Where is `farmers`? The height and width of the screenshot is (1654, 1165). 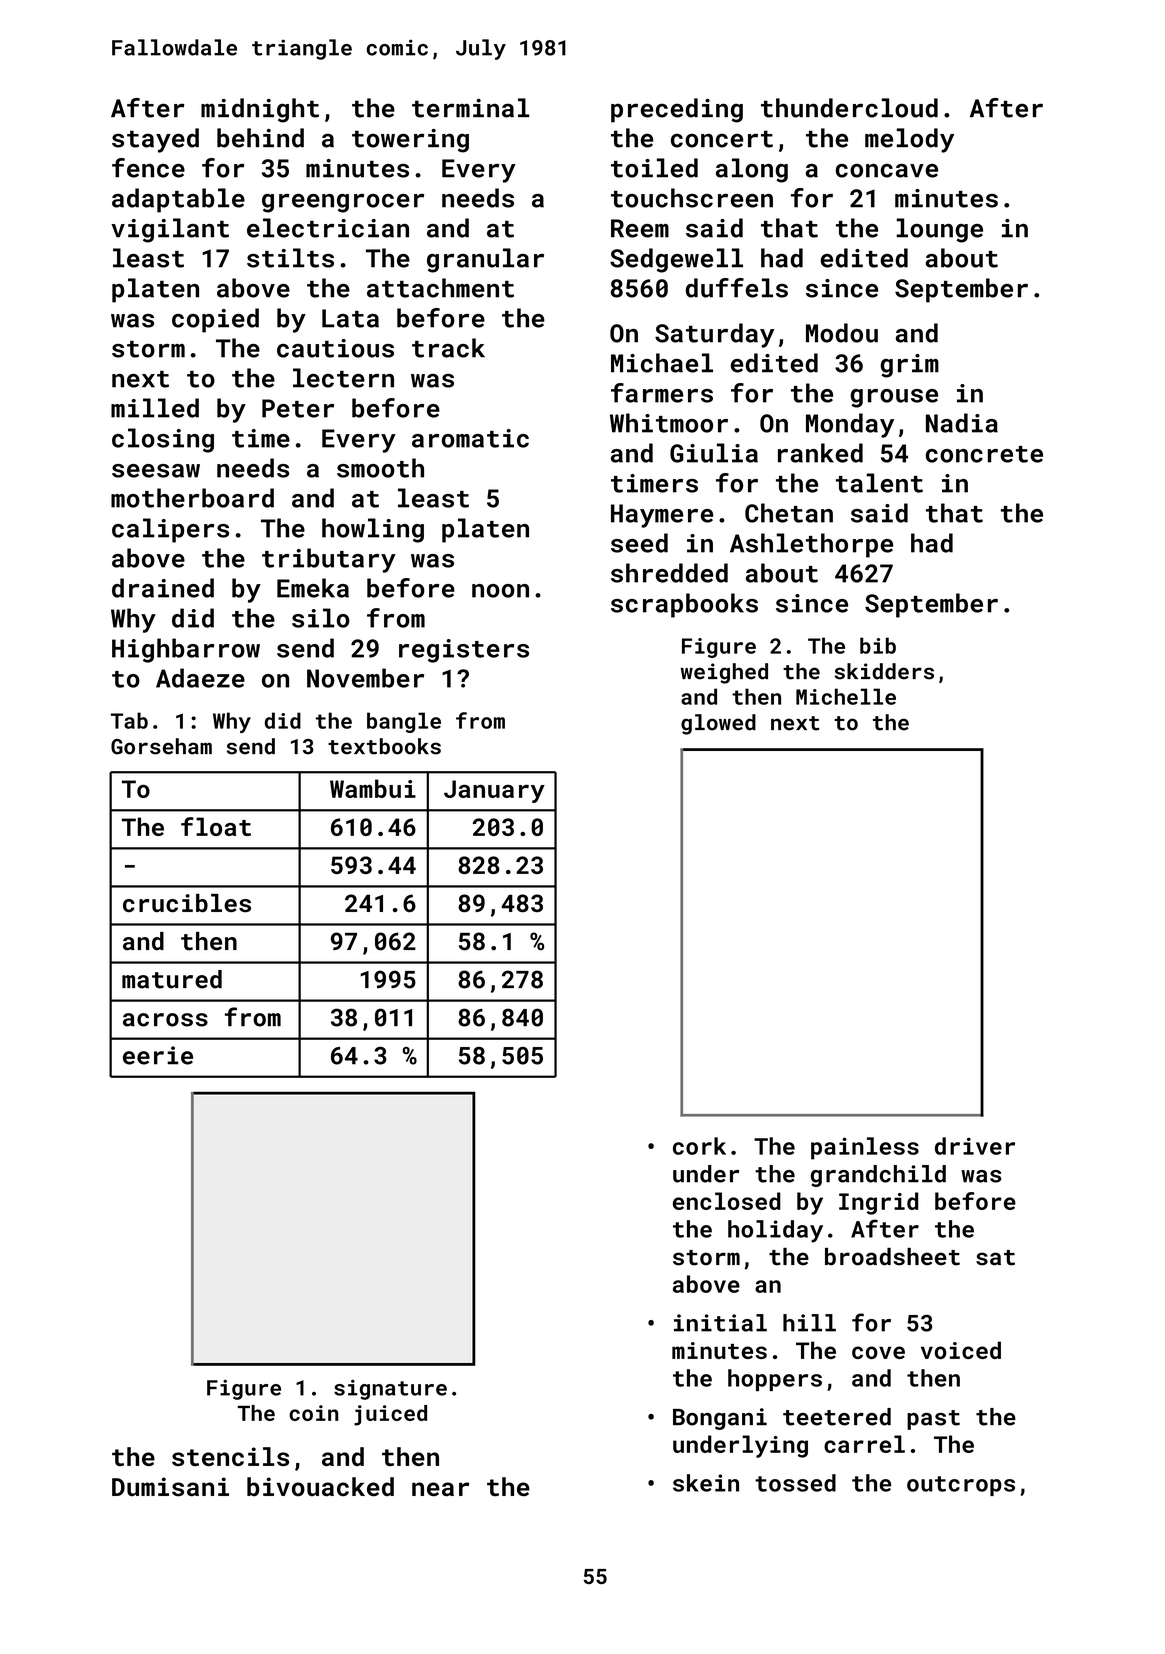 farmers is located at coordinates (662, 393).
